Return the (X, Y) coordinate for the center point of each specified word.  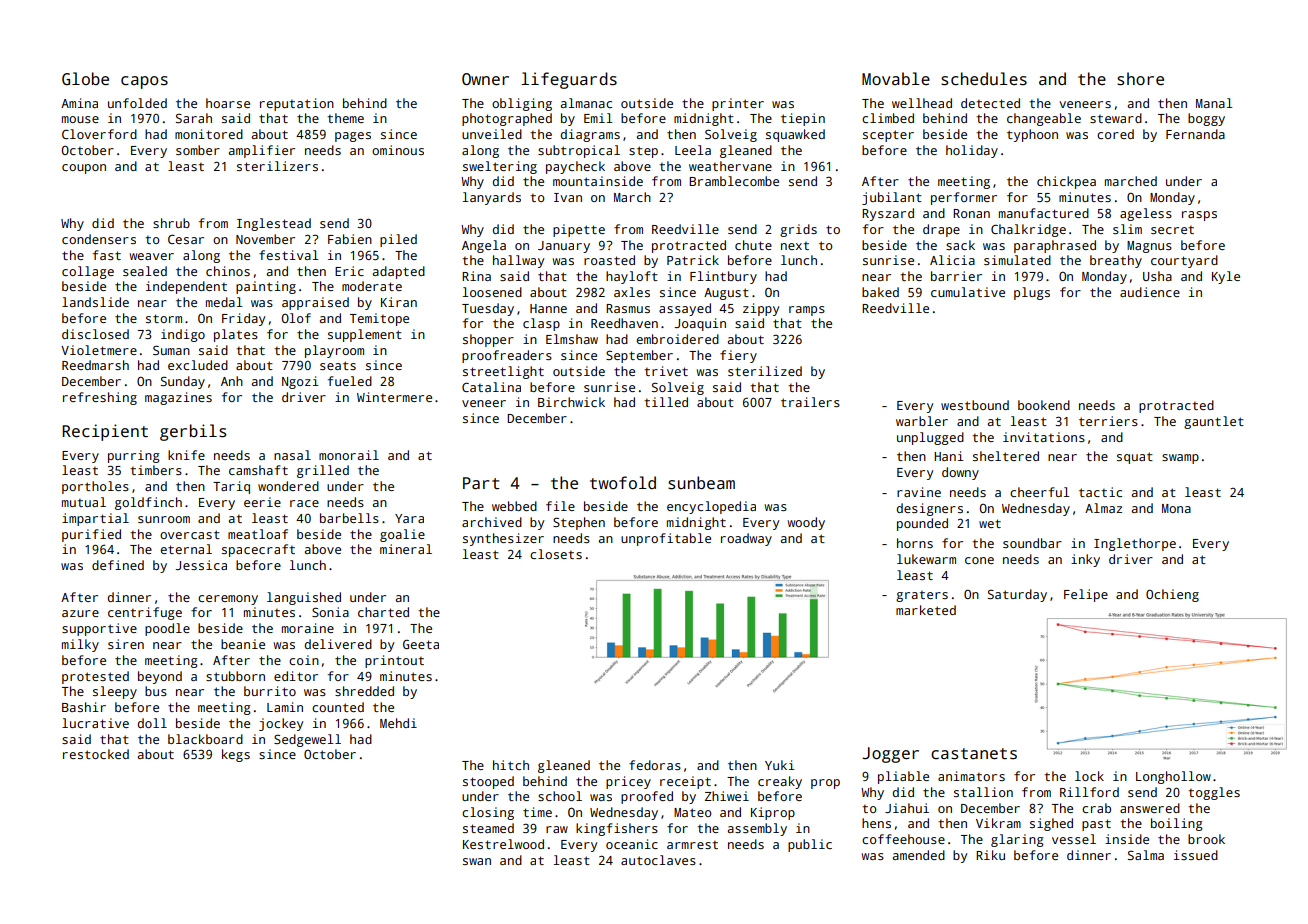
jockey (281, 724)
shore (1140, 79)
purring (134, 456)
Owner (485, 79)
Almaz (1103, 508)
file (560, 506)
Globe (85, 78)
